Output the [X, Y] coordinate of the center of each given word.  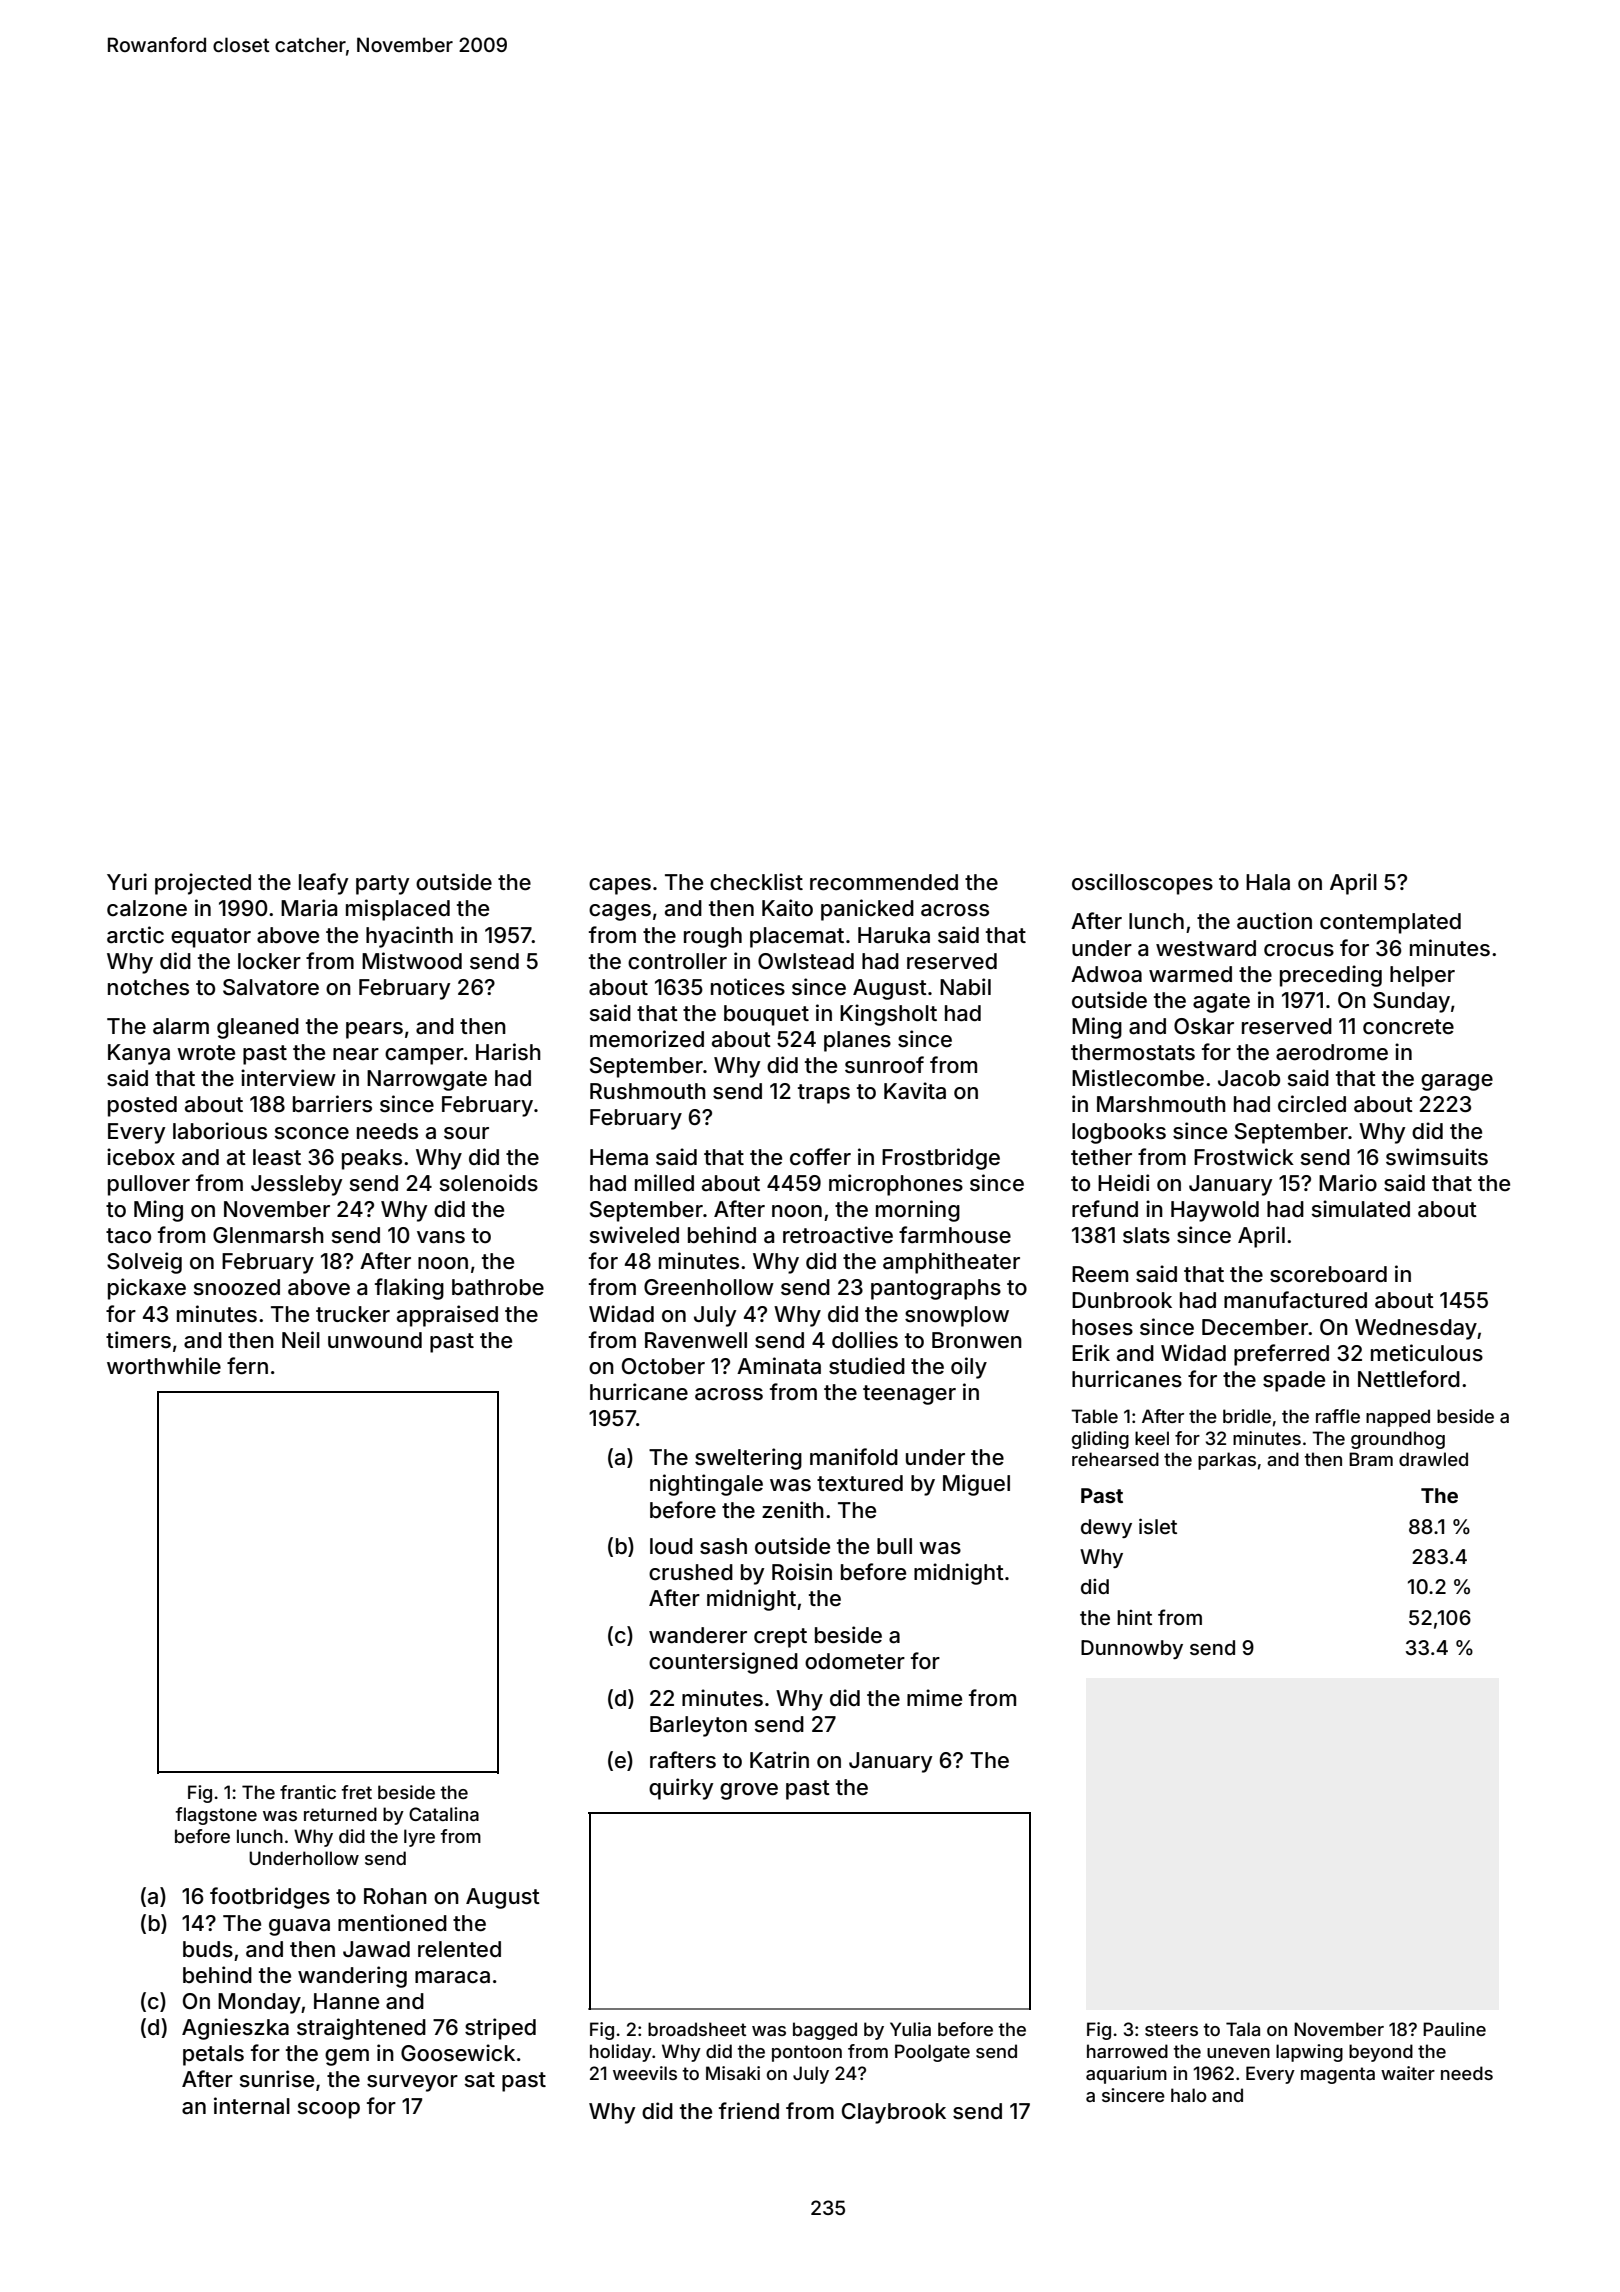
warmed [1190, 974]
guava [299, 1927]
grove [749, 1791]
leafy [324, 884]
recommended [884, 882]
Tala [1243, 2029]
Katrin [779, 1760]
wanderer [698, 1635]
